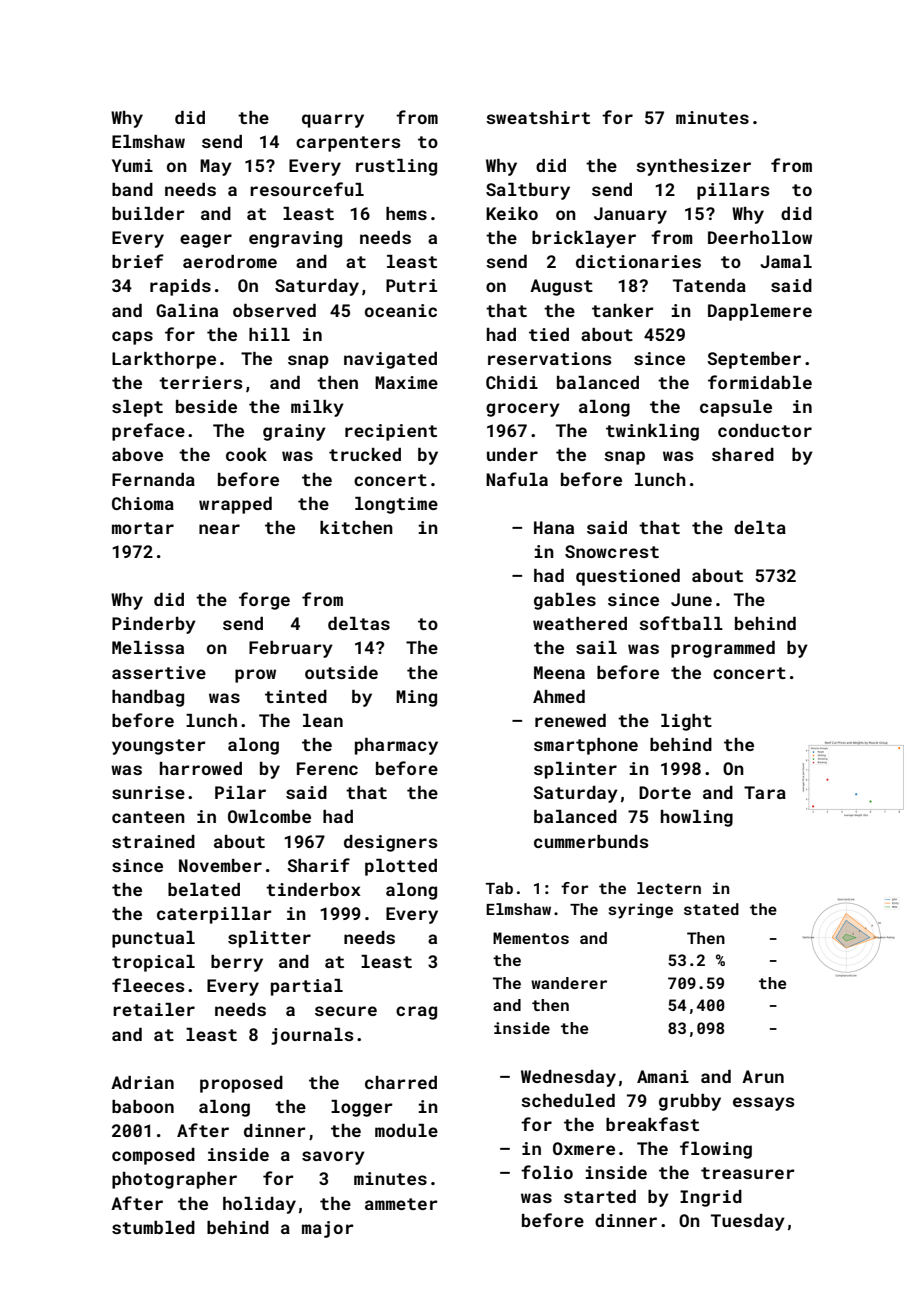 The image size is (924, 1314). Describe the element at coordinates (259, 1205) in the screenshot. I see `holiday` at that location.
